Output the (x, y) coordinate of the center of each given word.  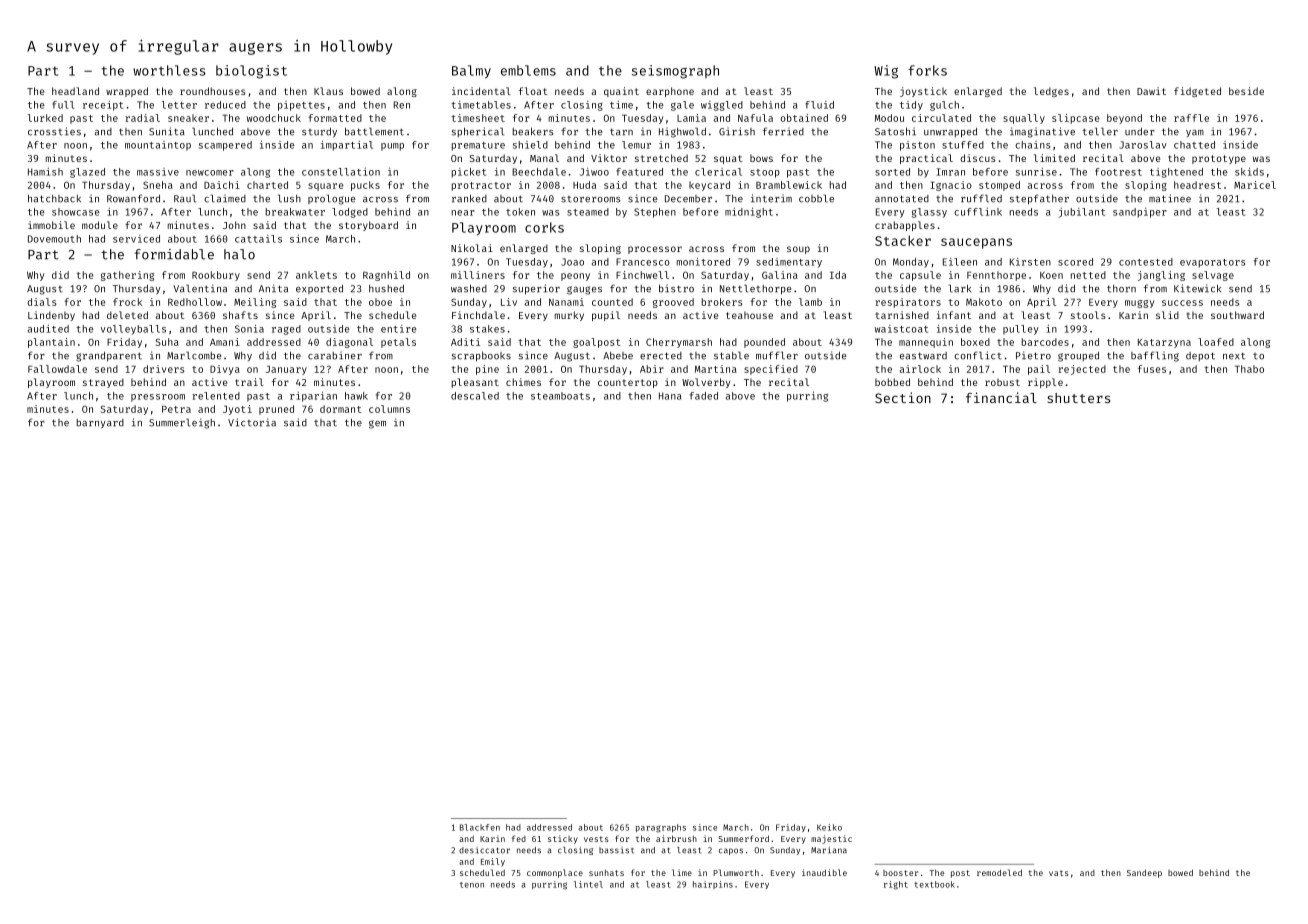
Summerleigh (182, 423)
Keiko (829, 827)
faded (704, 396)
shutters (1078, 398)
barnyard (100, 424)
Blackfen (480, 827)
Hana (670, 396)
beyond (1124, 119)
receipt (103, 106)
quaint (621, 92)
